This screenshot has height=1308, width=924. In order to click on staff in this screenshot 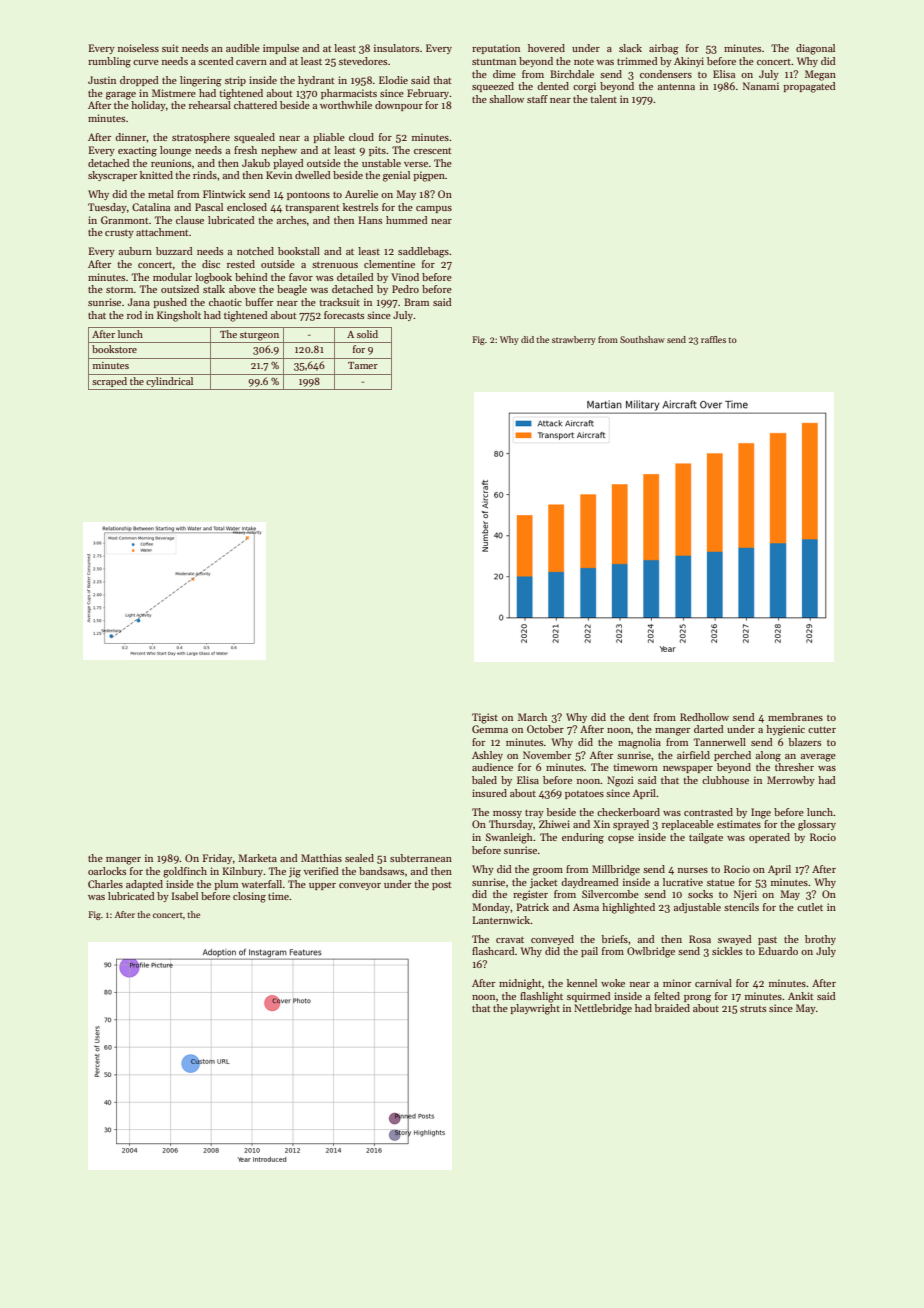, I will do `click(537, 99)`.
